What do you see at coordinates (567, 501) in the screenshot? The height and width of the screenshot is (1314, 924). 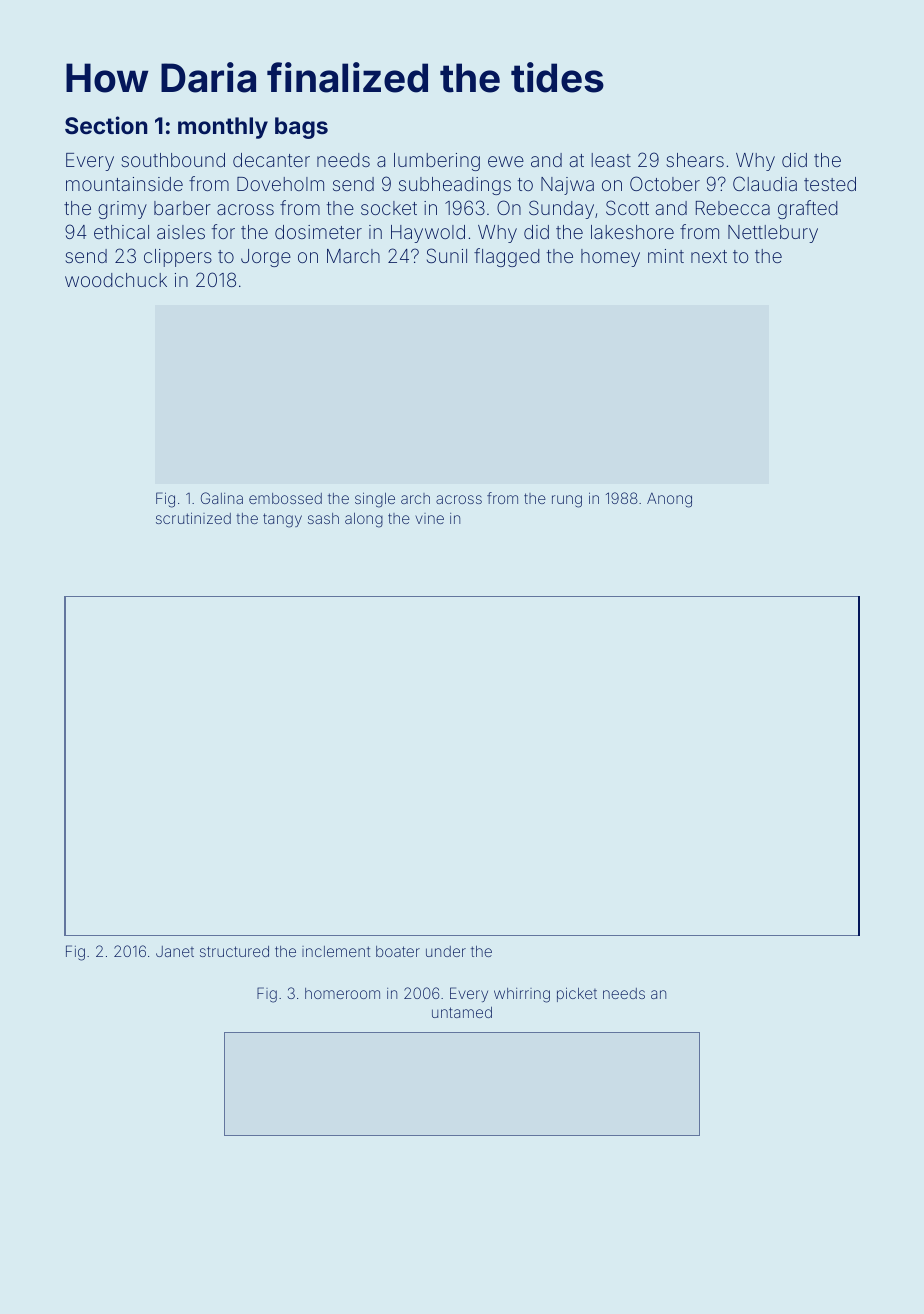 I see `rung` at bounding box center [567, 501].
